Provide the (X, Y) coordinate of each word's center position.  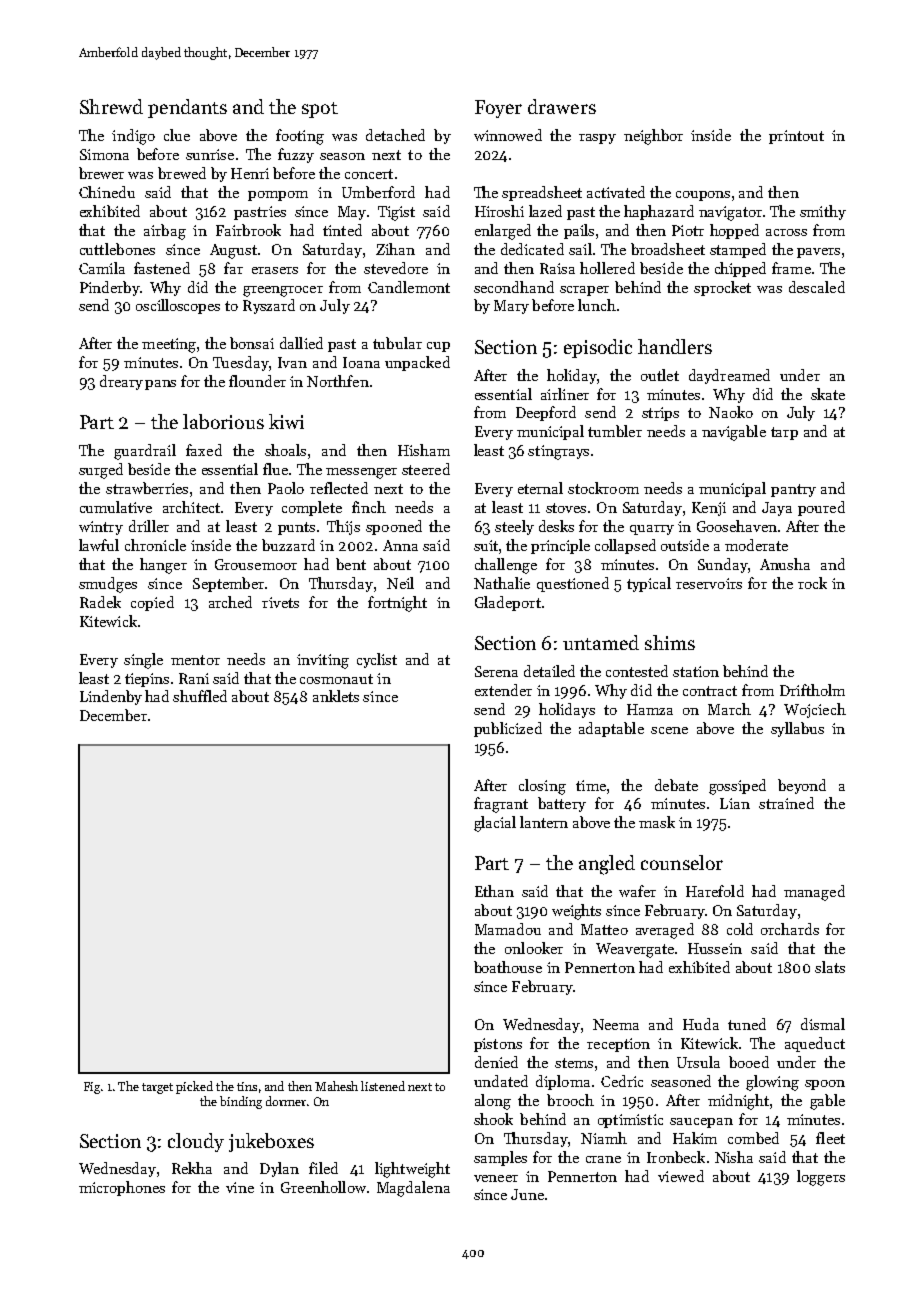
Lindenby (111, 697)
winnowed (508, 135)
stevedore (396, 268)
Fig (92, 1088)
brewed (182, 173)
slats (830, 967)
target (157, 1088)
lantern (544, 822)
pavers (818, 253)
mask (657, 822)
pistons (498, 1045)
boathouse (508, 967)
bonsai (252, 343)
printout (796, 137)
